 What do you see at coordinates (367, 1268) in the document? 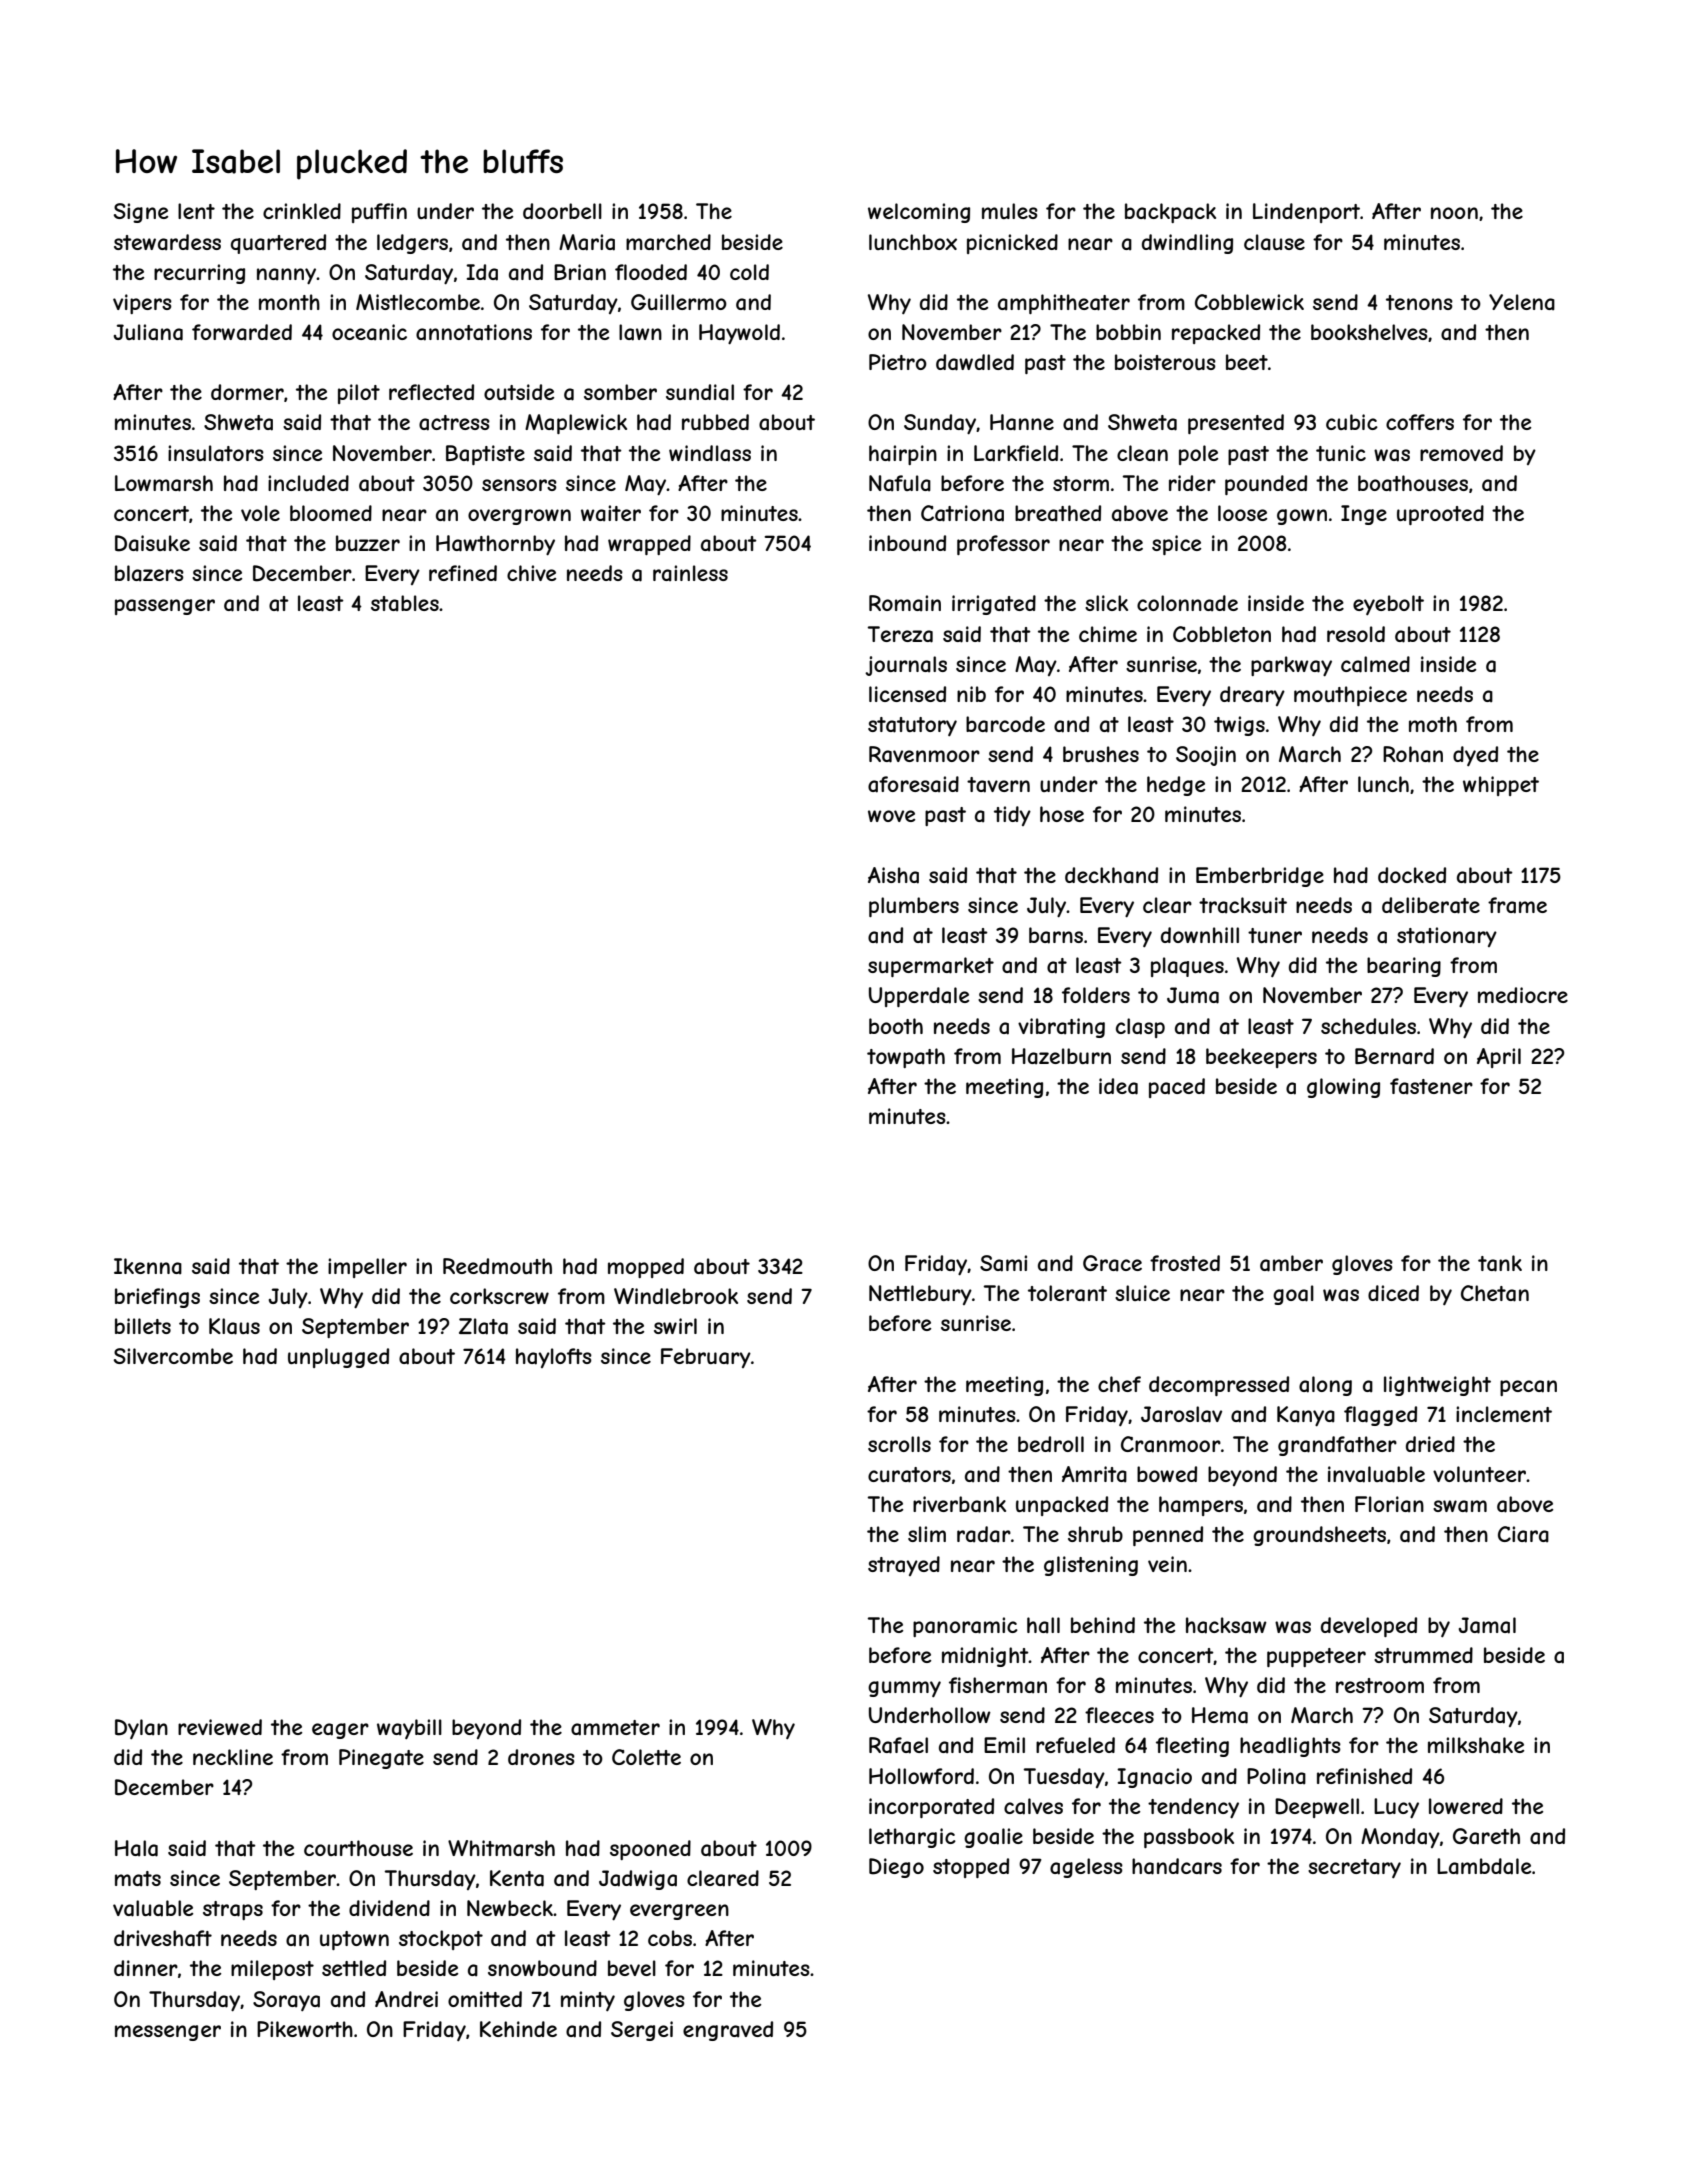
I see `impeller` at bounding box center [367, 1268].
